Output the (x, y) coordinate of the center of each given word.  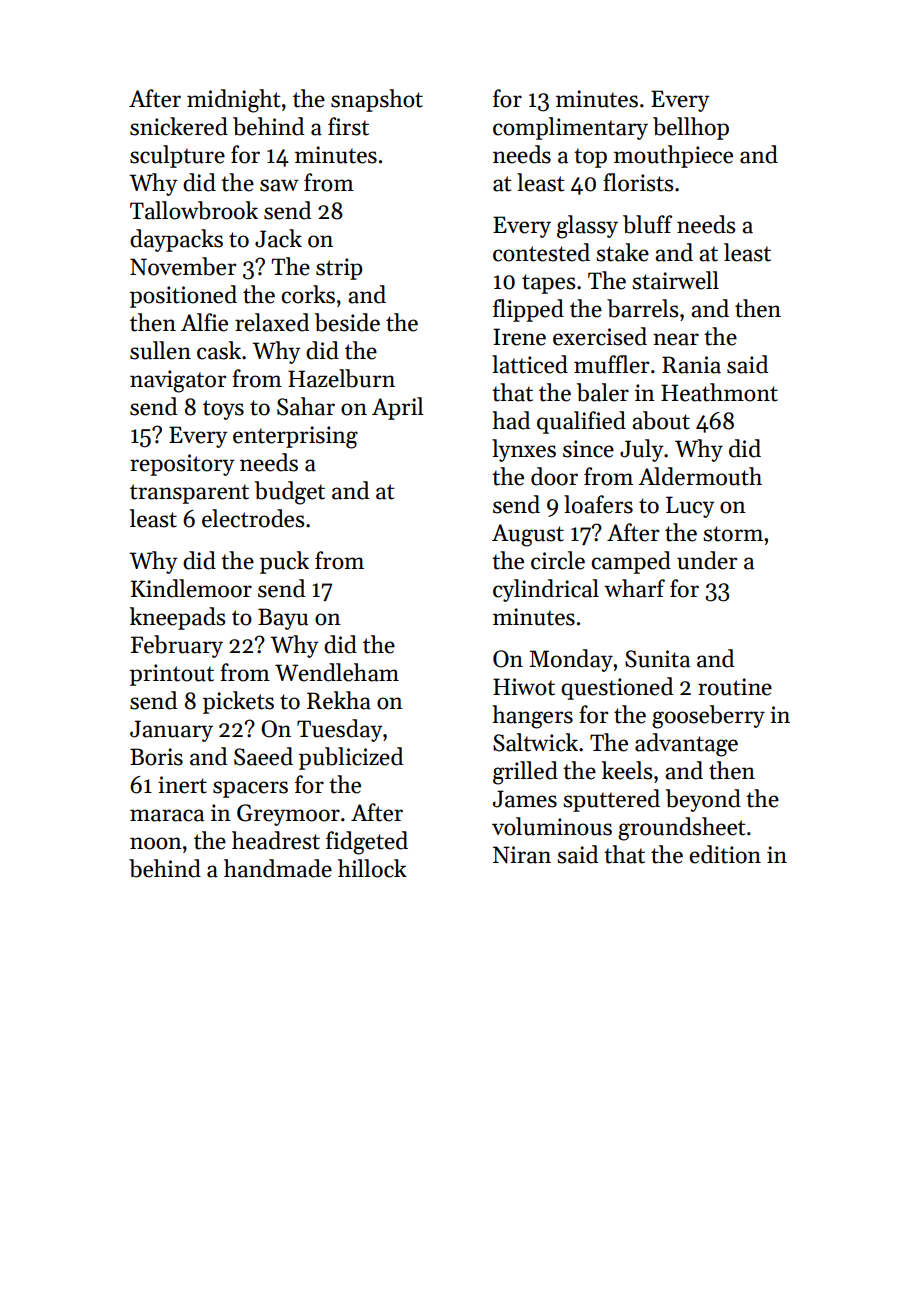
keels (627, 770)
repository (182, 465)
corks (308, 294)
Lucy (690, 507)
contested (541, 252)
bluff (647, 224)
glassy (587, 227)
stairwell (675, 280)
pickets (238, 702)
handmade (278, 868)
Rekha (339, 700)
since (588, 449)
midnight (234, 101)
